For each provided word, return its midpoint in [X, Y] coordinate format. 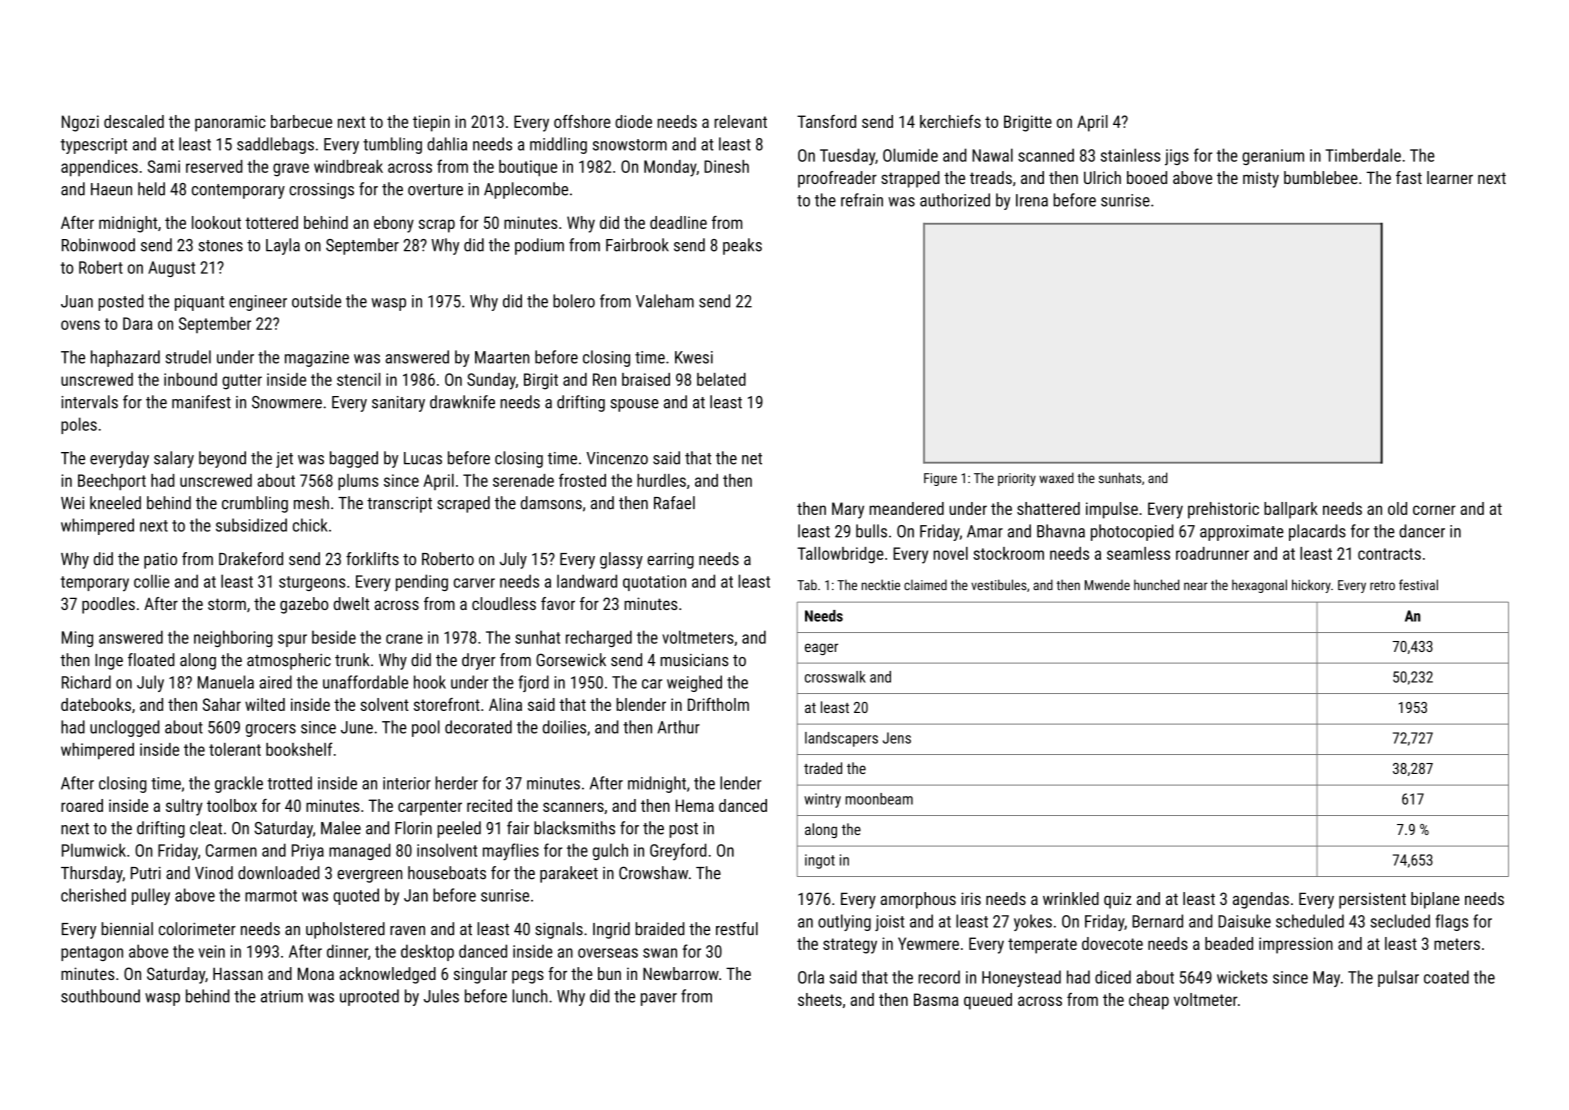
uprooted [369, 997]
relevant [740, 121]
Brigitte [1028, 123]
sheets [820, 999]
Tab [807, 584]
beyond [222, 459]
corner [1434, 510]
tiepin [431, 123]
